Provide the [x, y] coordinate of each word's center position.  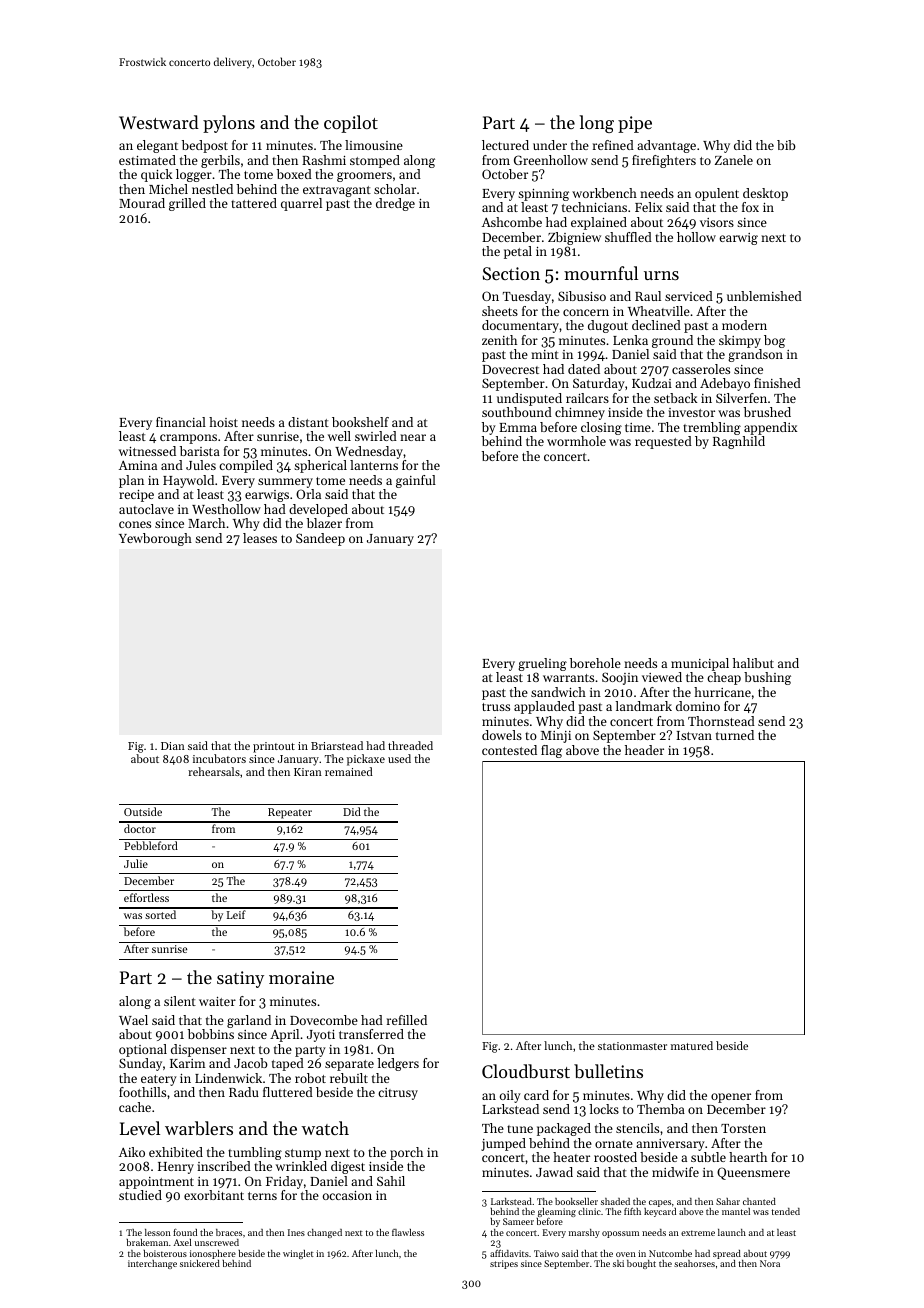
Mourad [142, 203]
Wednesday [369, 452]
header [644, 750]
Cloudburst [526, 1071]
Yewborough [155, 539]
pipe [635, 124]
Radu [244, 1092]
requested [663, 442]
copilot [351, 124]
